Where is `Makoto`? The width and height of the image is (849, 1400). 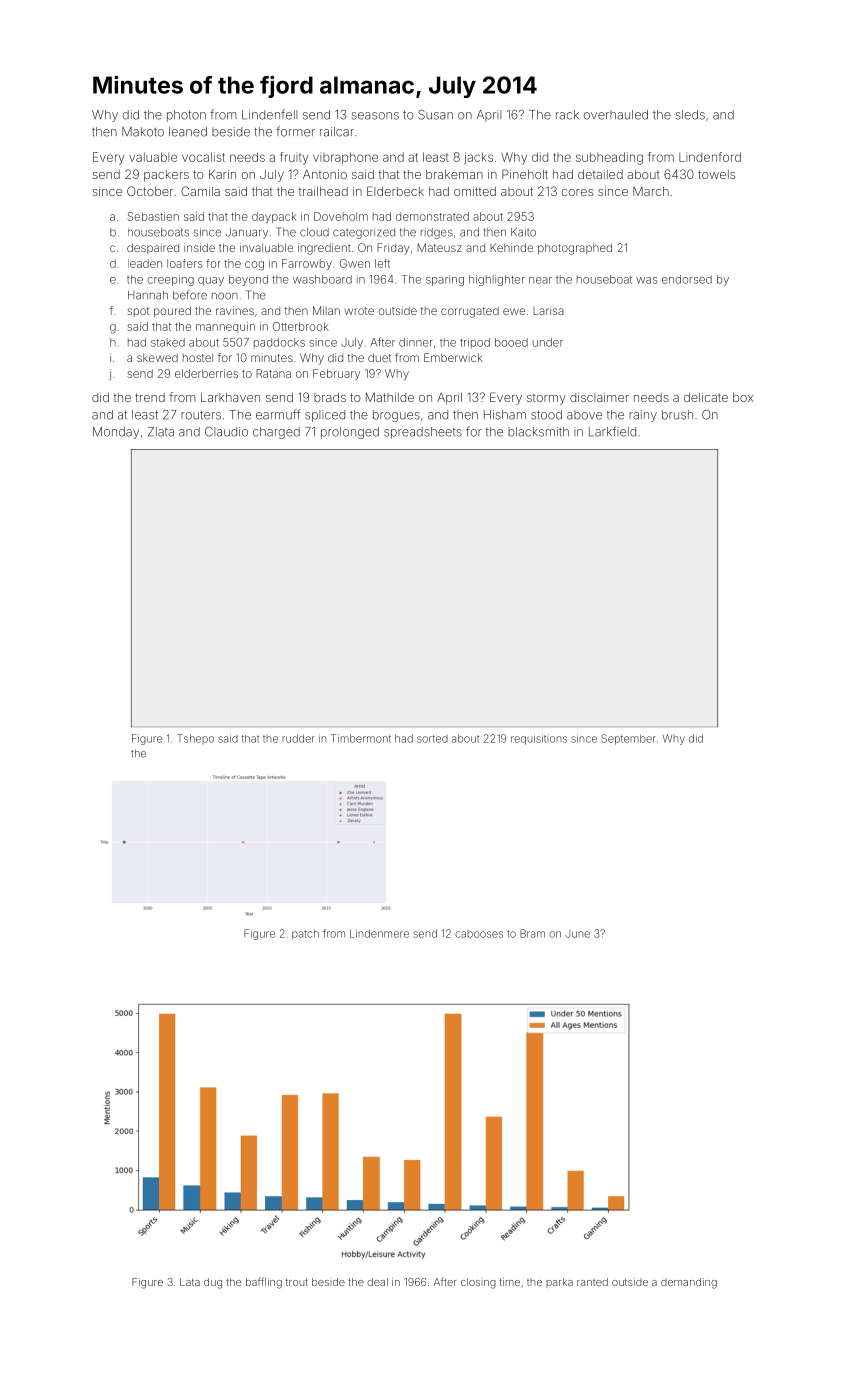 Makoto is located at coordinates (143, 132).
